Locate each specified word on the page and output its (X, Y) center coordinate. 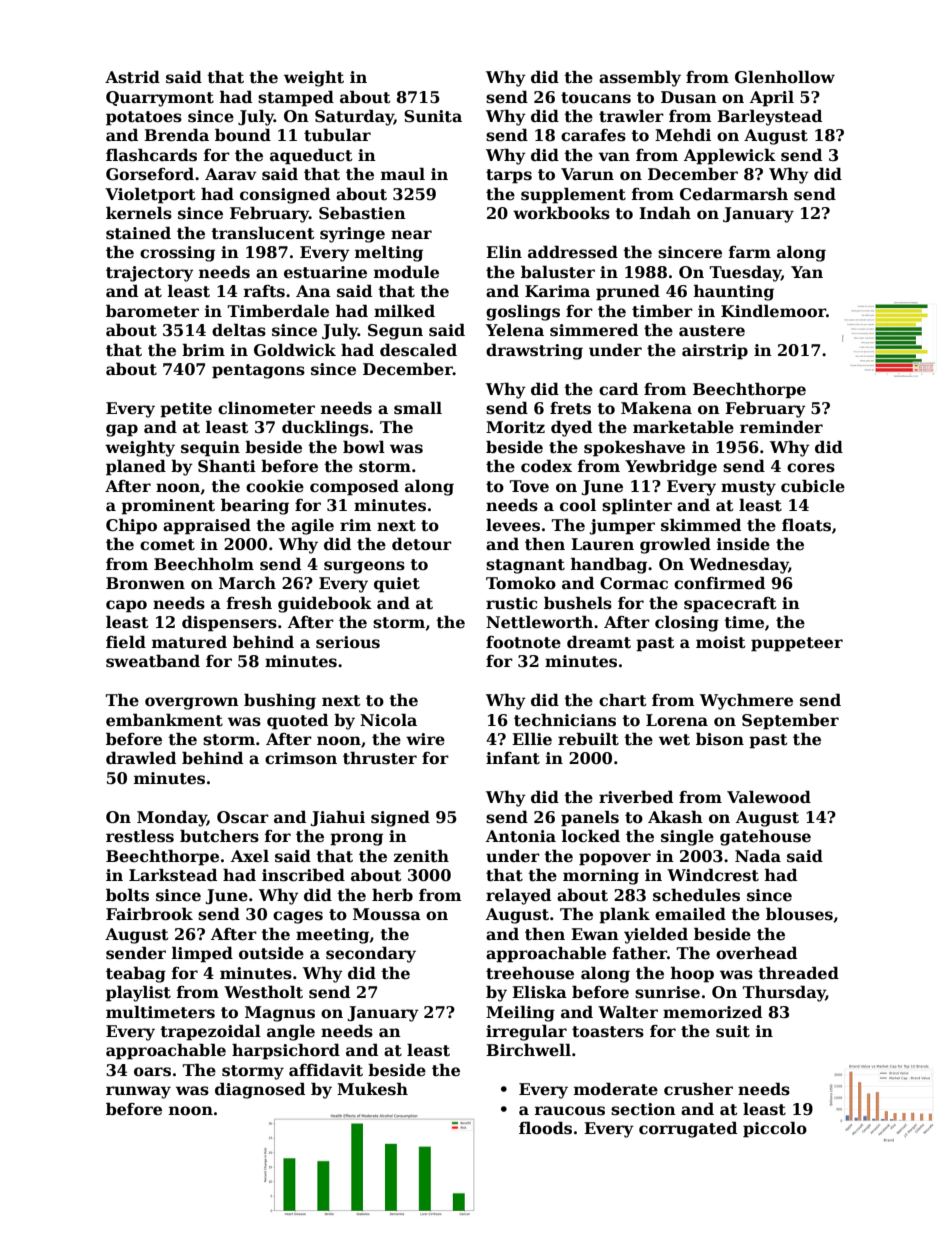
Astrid (132, 77)
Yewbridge (671, 467)
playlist (138, 993)
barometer (152, 311)
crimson (301, 758)
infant (513, 758)
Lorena (677, 720)
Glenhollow (785, 77)
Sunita (433, 116)
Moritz (515, 427)
